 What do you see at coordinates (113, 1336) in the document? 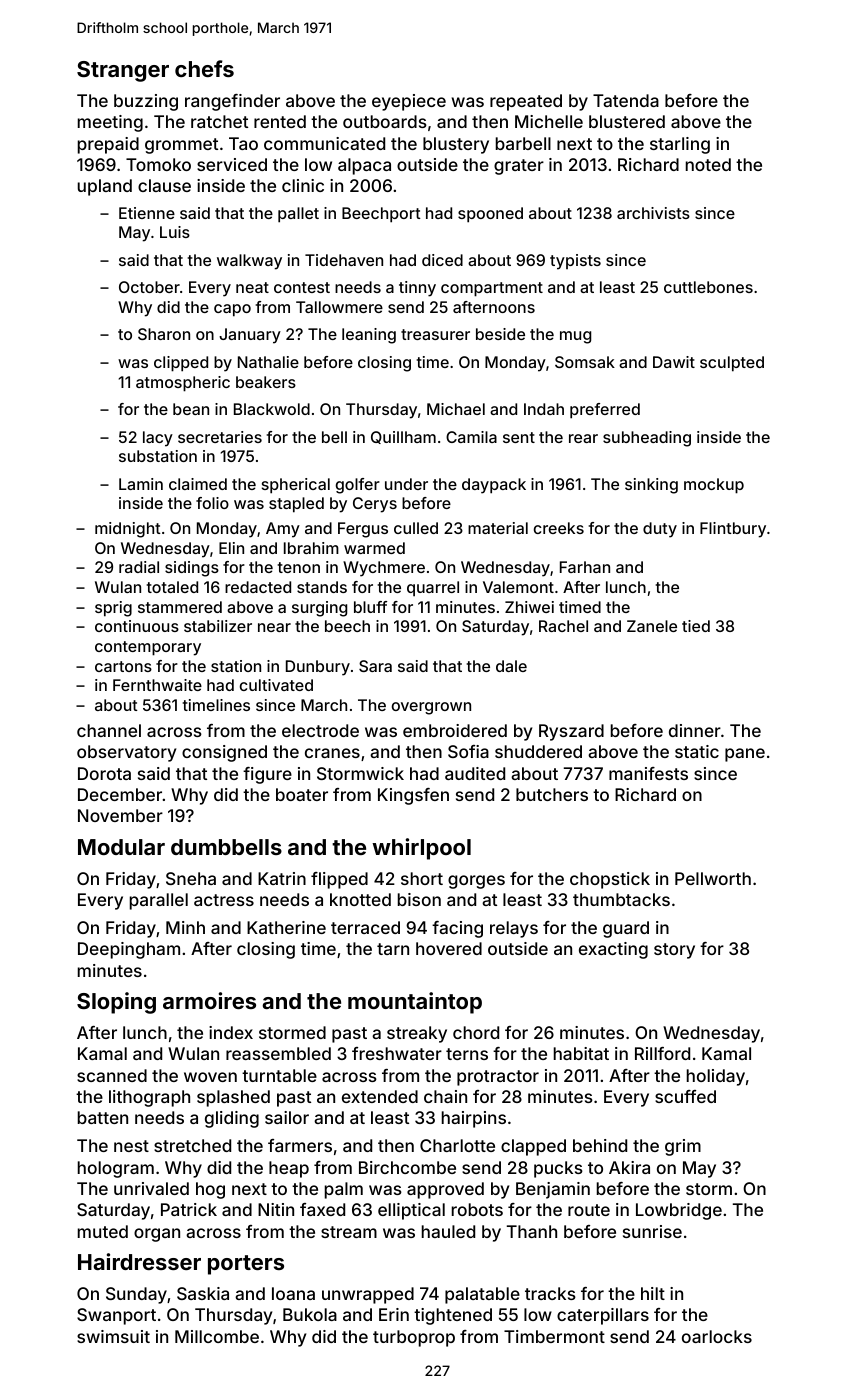
I see `swimsuit` at bounding box center [113, 1336].
